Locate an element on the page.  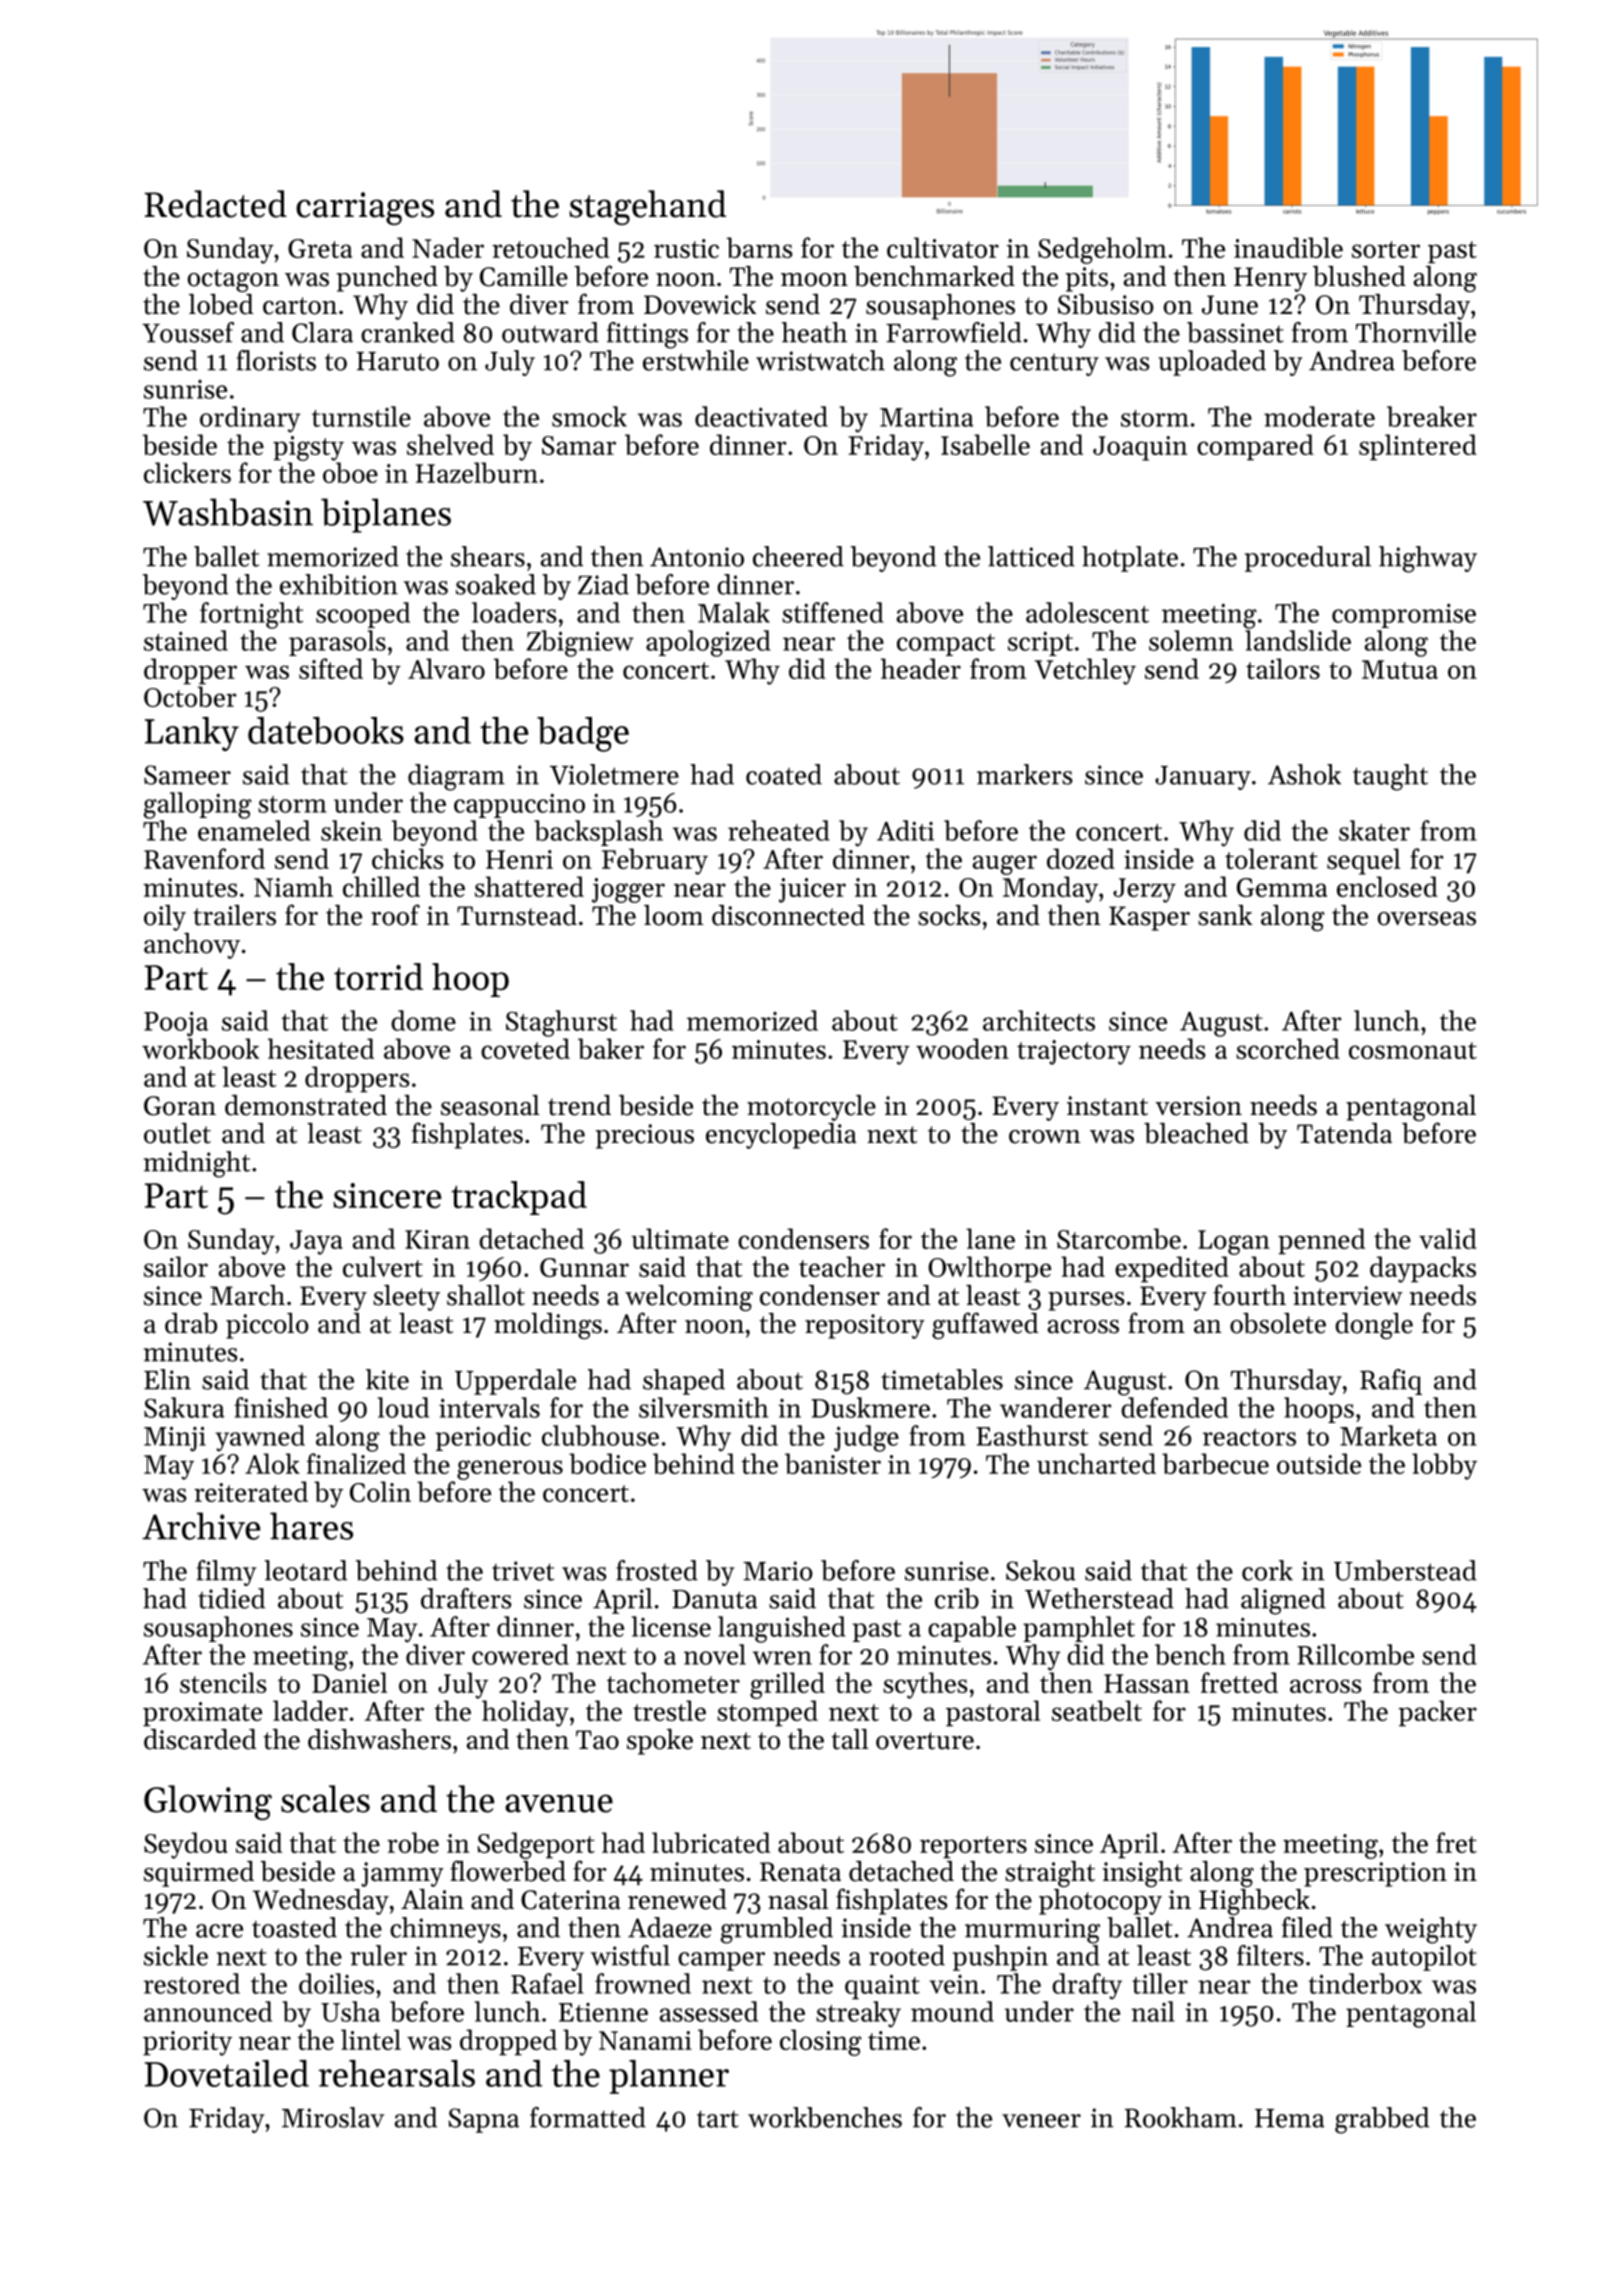
veneer is located at coordinates (1041, 2121).
